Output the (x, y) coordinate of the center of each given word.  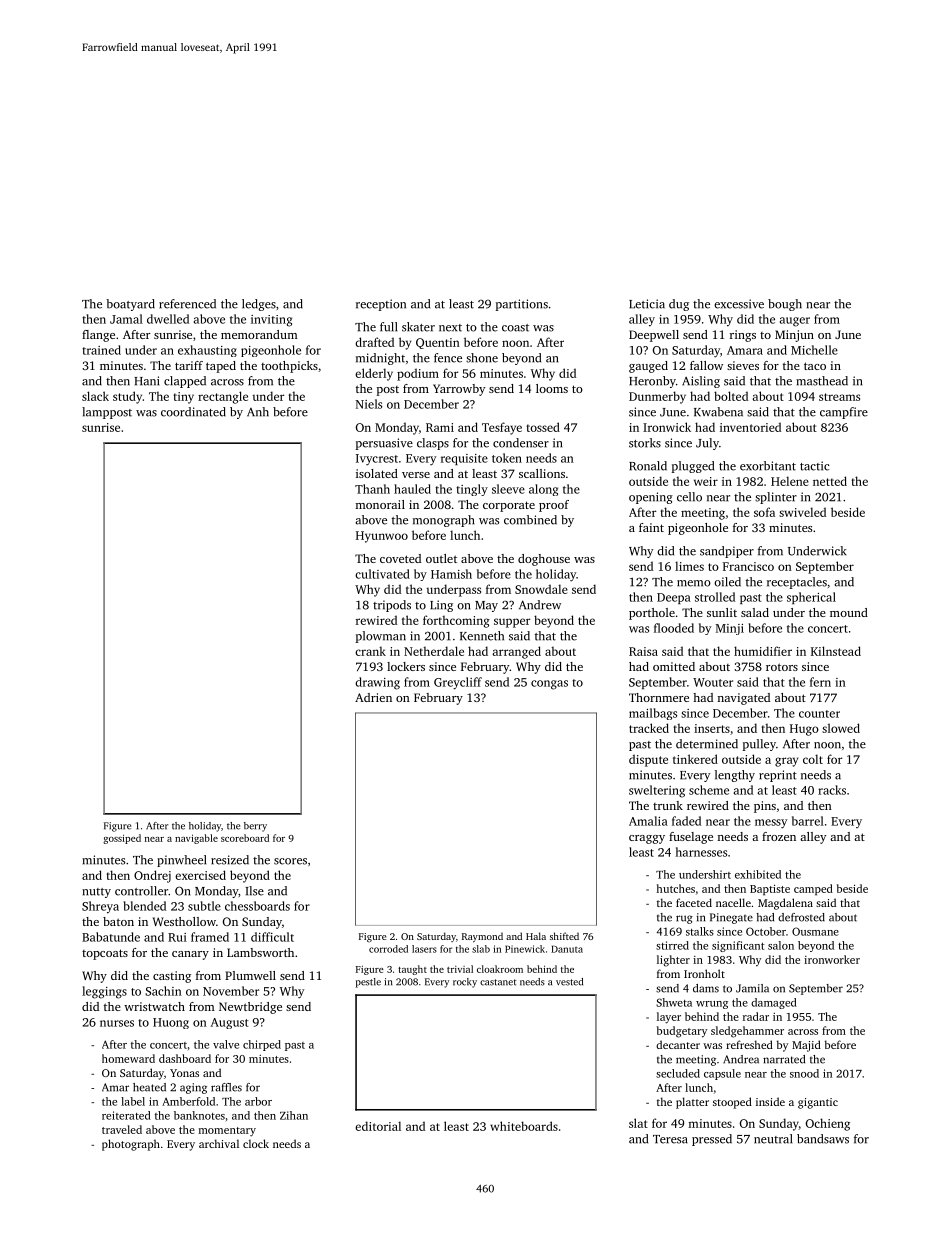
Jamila (752, 988)
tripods (392, 606)
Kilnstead (836, 651)
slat (638, 1123)
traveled (122, 1129)
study (127, 397)
